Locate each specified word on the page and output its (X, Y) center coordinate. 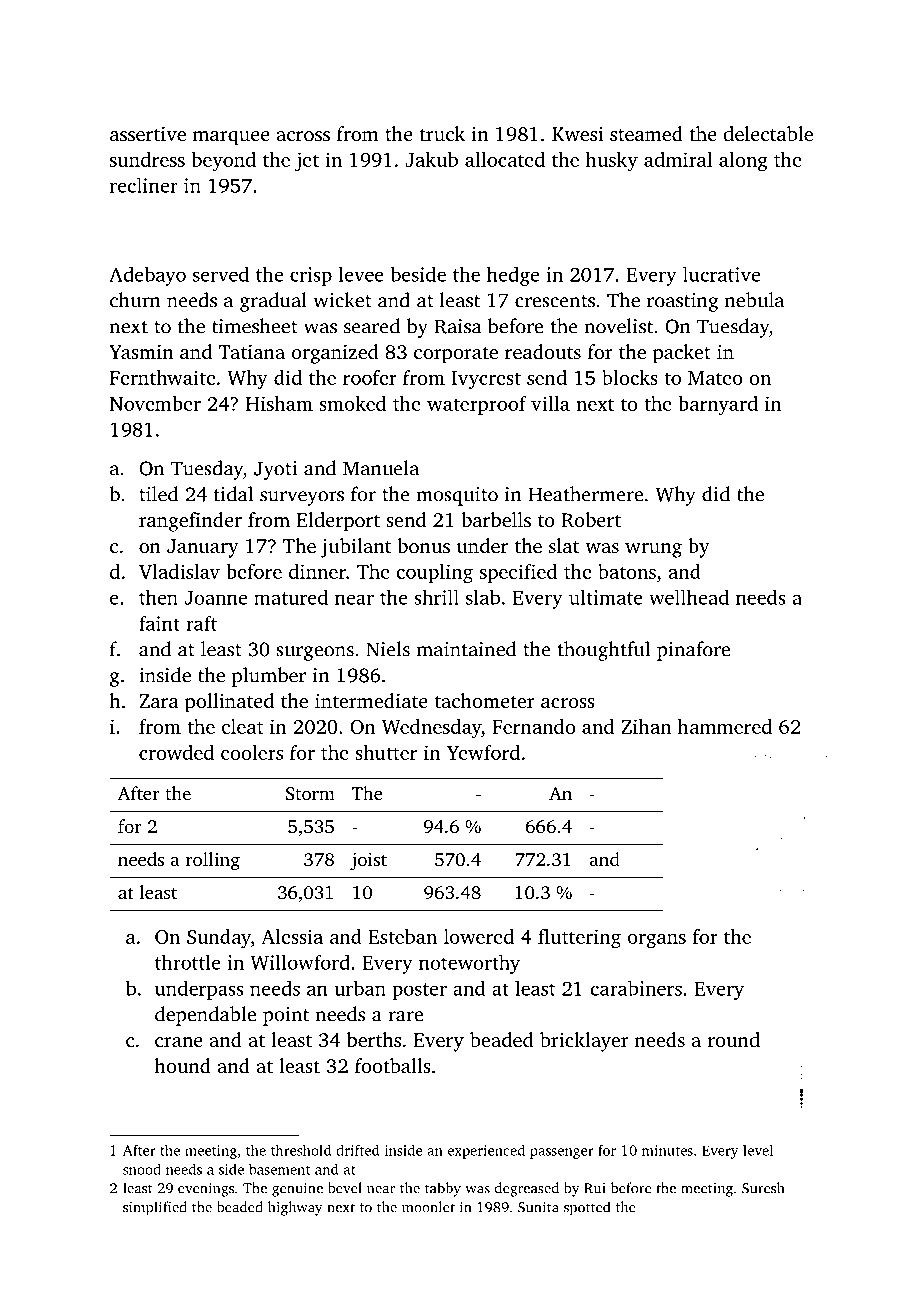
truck (442, 133)
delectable (768, 133)
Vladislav (179, 571)
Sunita (538, 1207)
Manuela (381, 468)
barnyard (718, 406)
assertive (148, 134)
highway (295, 1208)
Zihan (646, 726)
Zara (159, 701)
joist (368, 861)
